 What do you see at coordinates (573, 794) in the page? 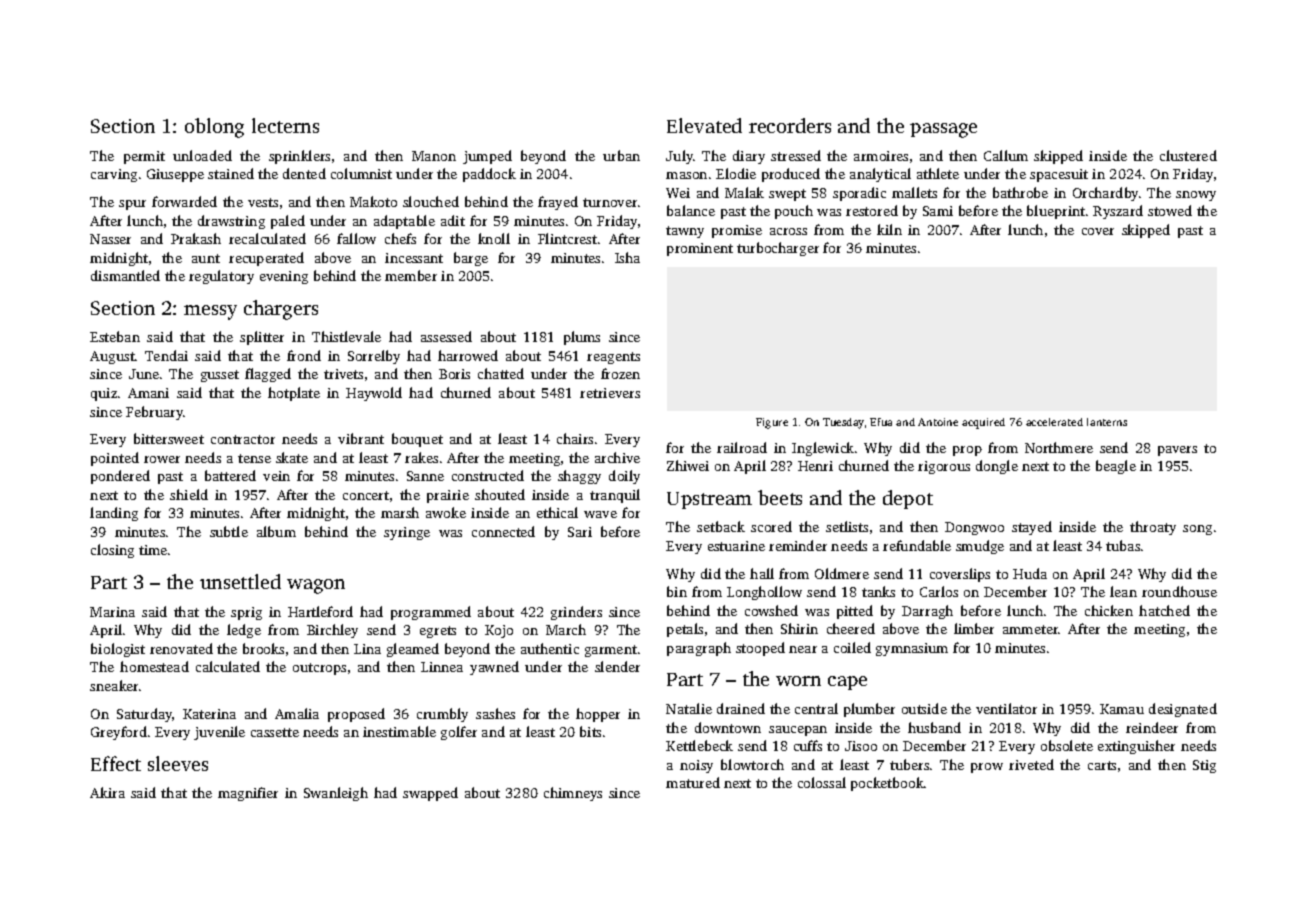
I see `chimneys` at bounding box center [573, 794].
